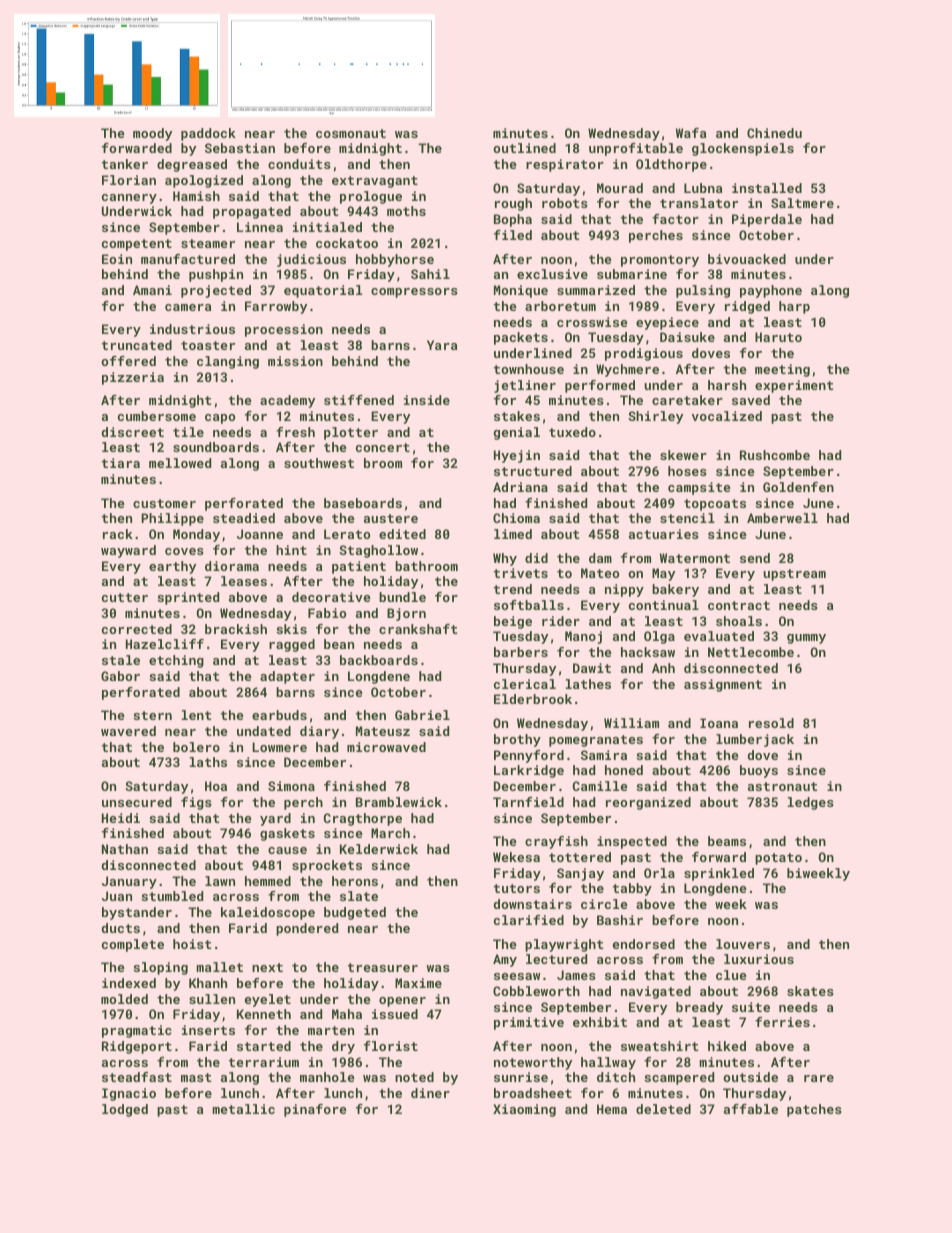  What do you see at coordinates (137, 1077) in the screenshot?
I see `steadfast` at bounding box center [137, 1077].
